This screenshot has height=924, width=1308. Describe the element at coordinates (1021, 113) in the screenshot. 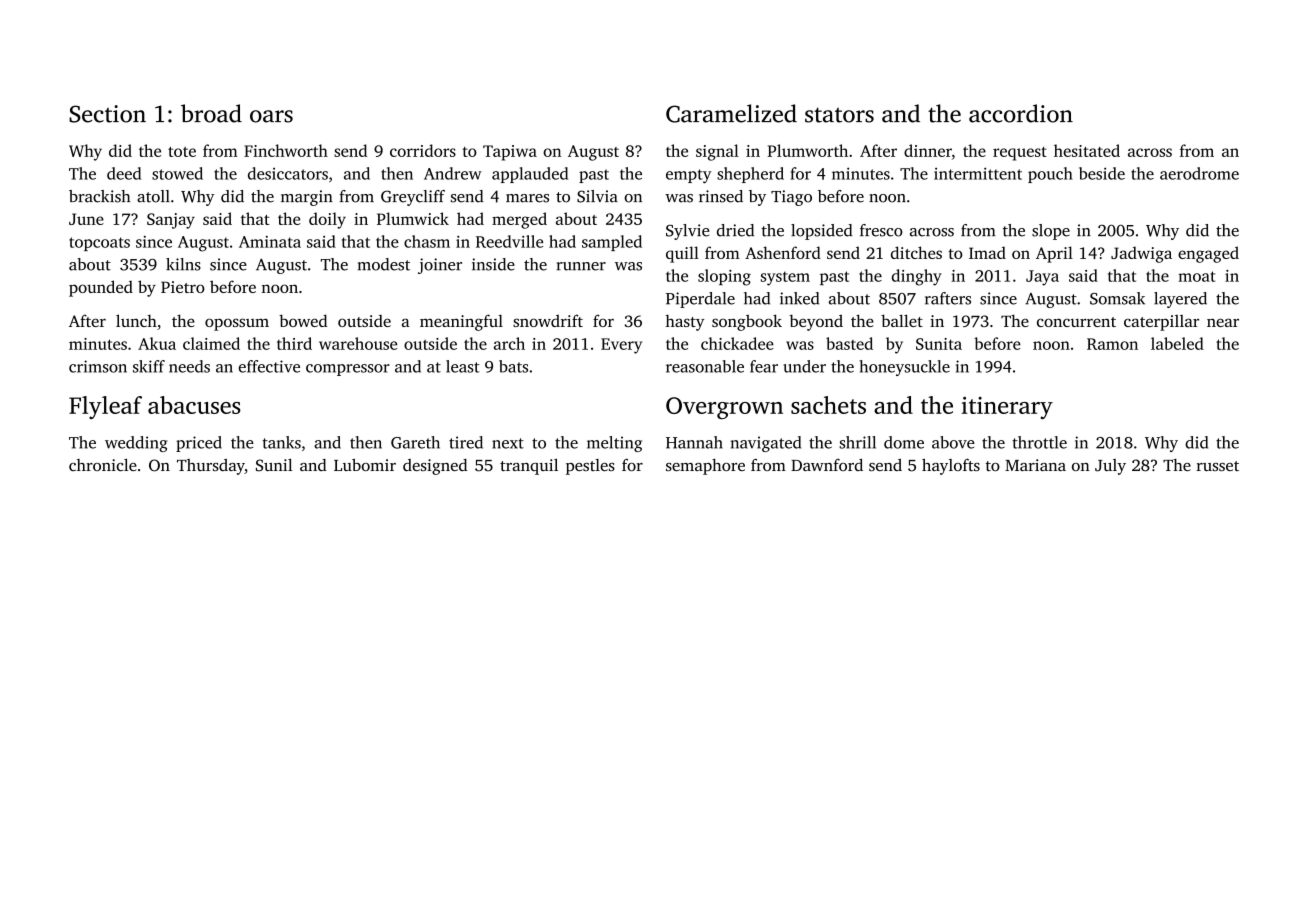

I see `accordion` at that location.
